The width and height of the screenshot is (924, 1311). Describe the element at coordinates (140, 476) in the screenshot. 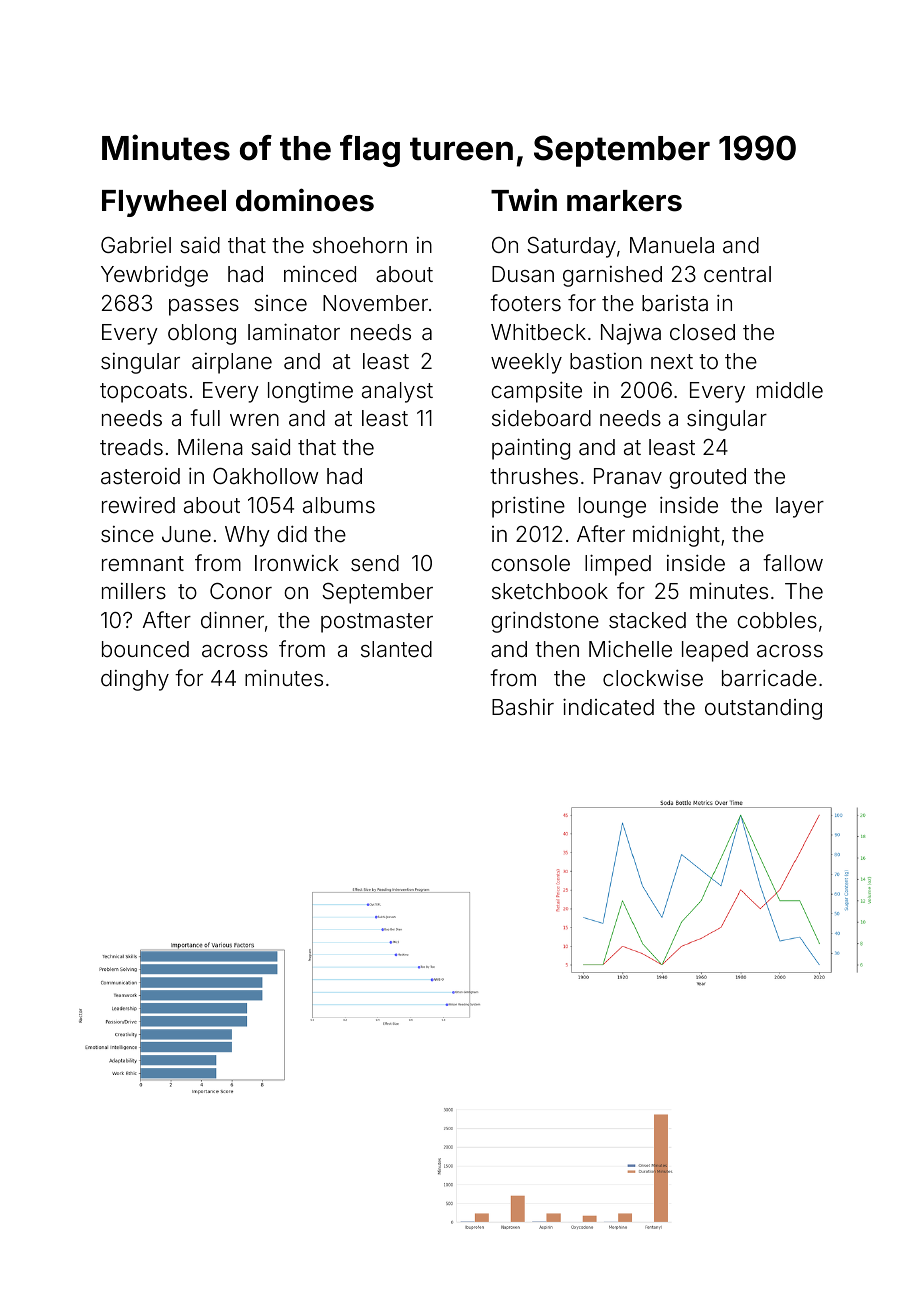

I see `asteroid` at that location.
